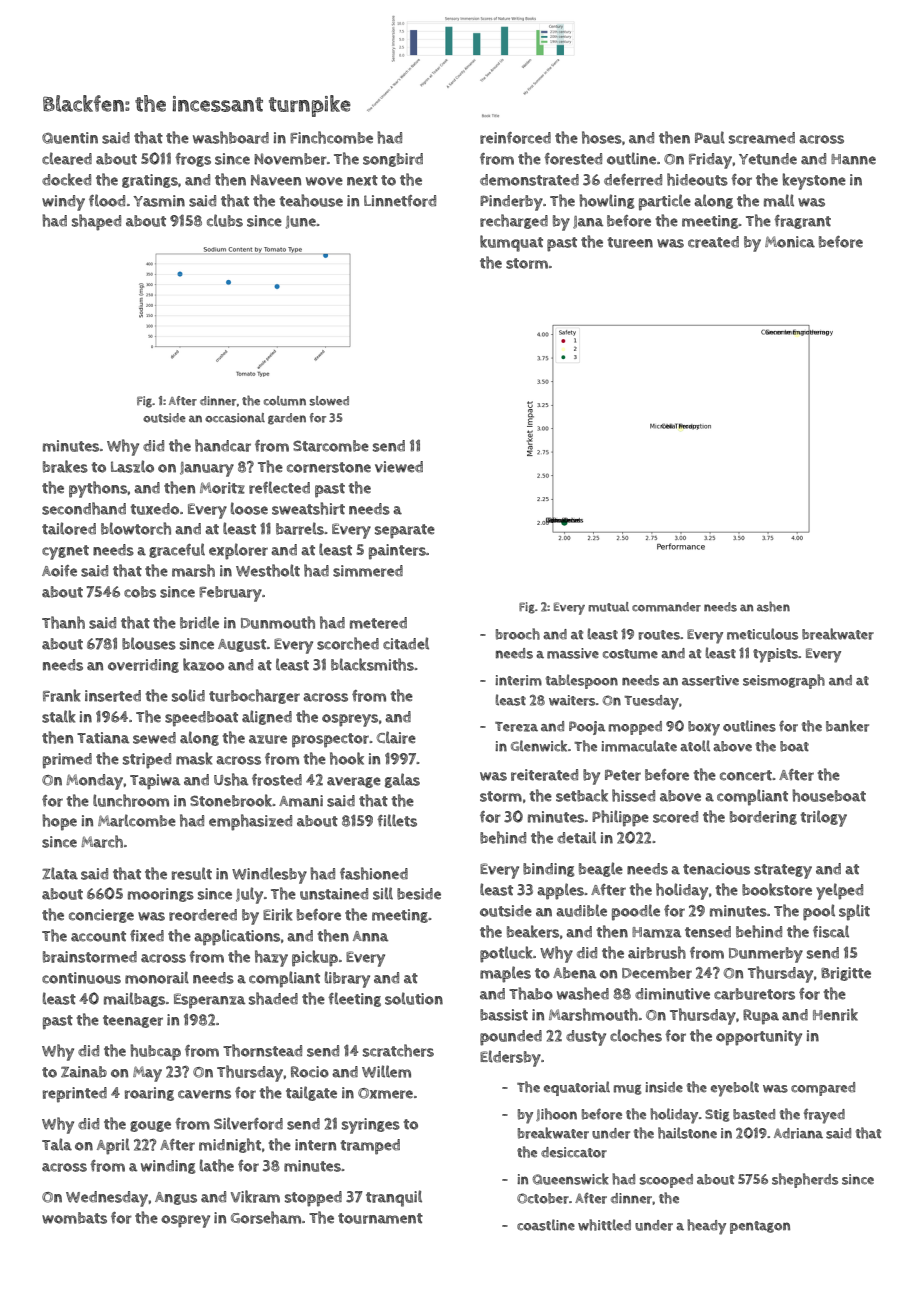 This image has width=924, height=1308. What do you see at coordinates (546, 1225) in the image?
I see `coastline` at bounding box center [546, 1225].
